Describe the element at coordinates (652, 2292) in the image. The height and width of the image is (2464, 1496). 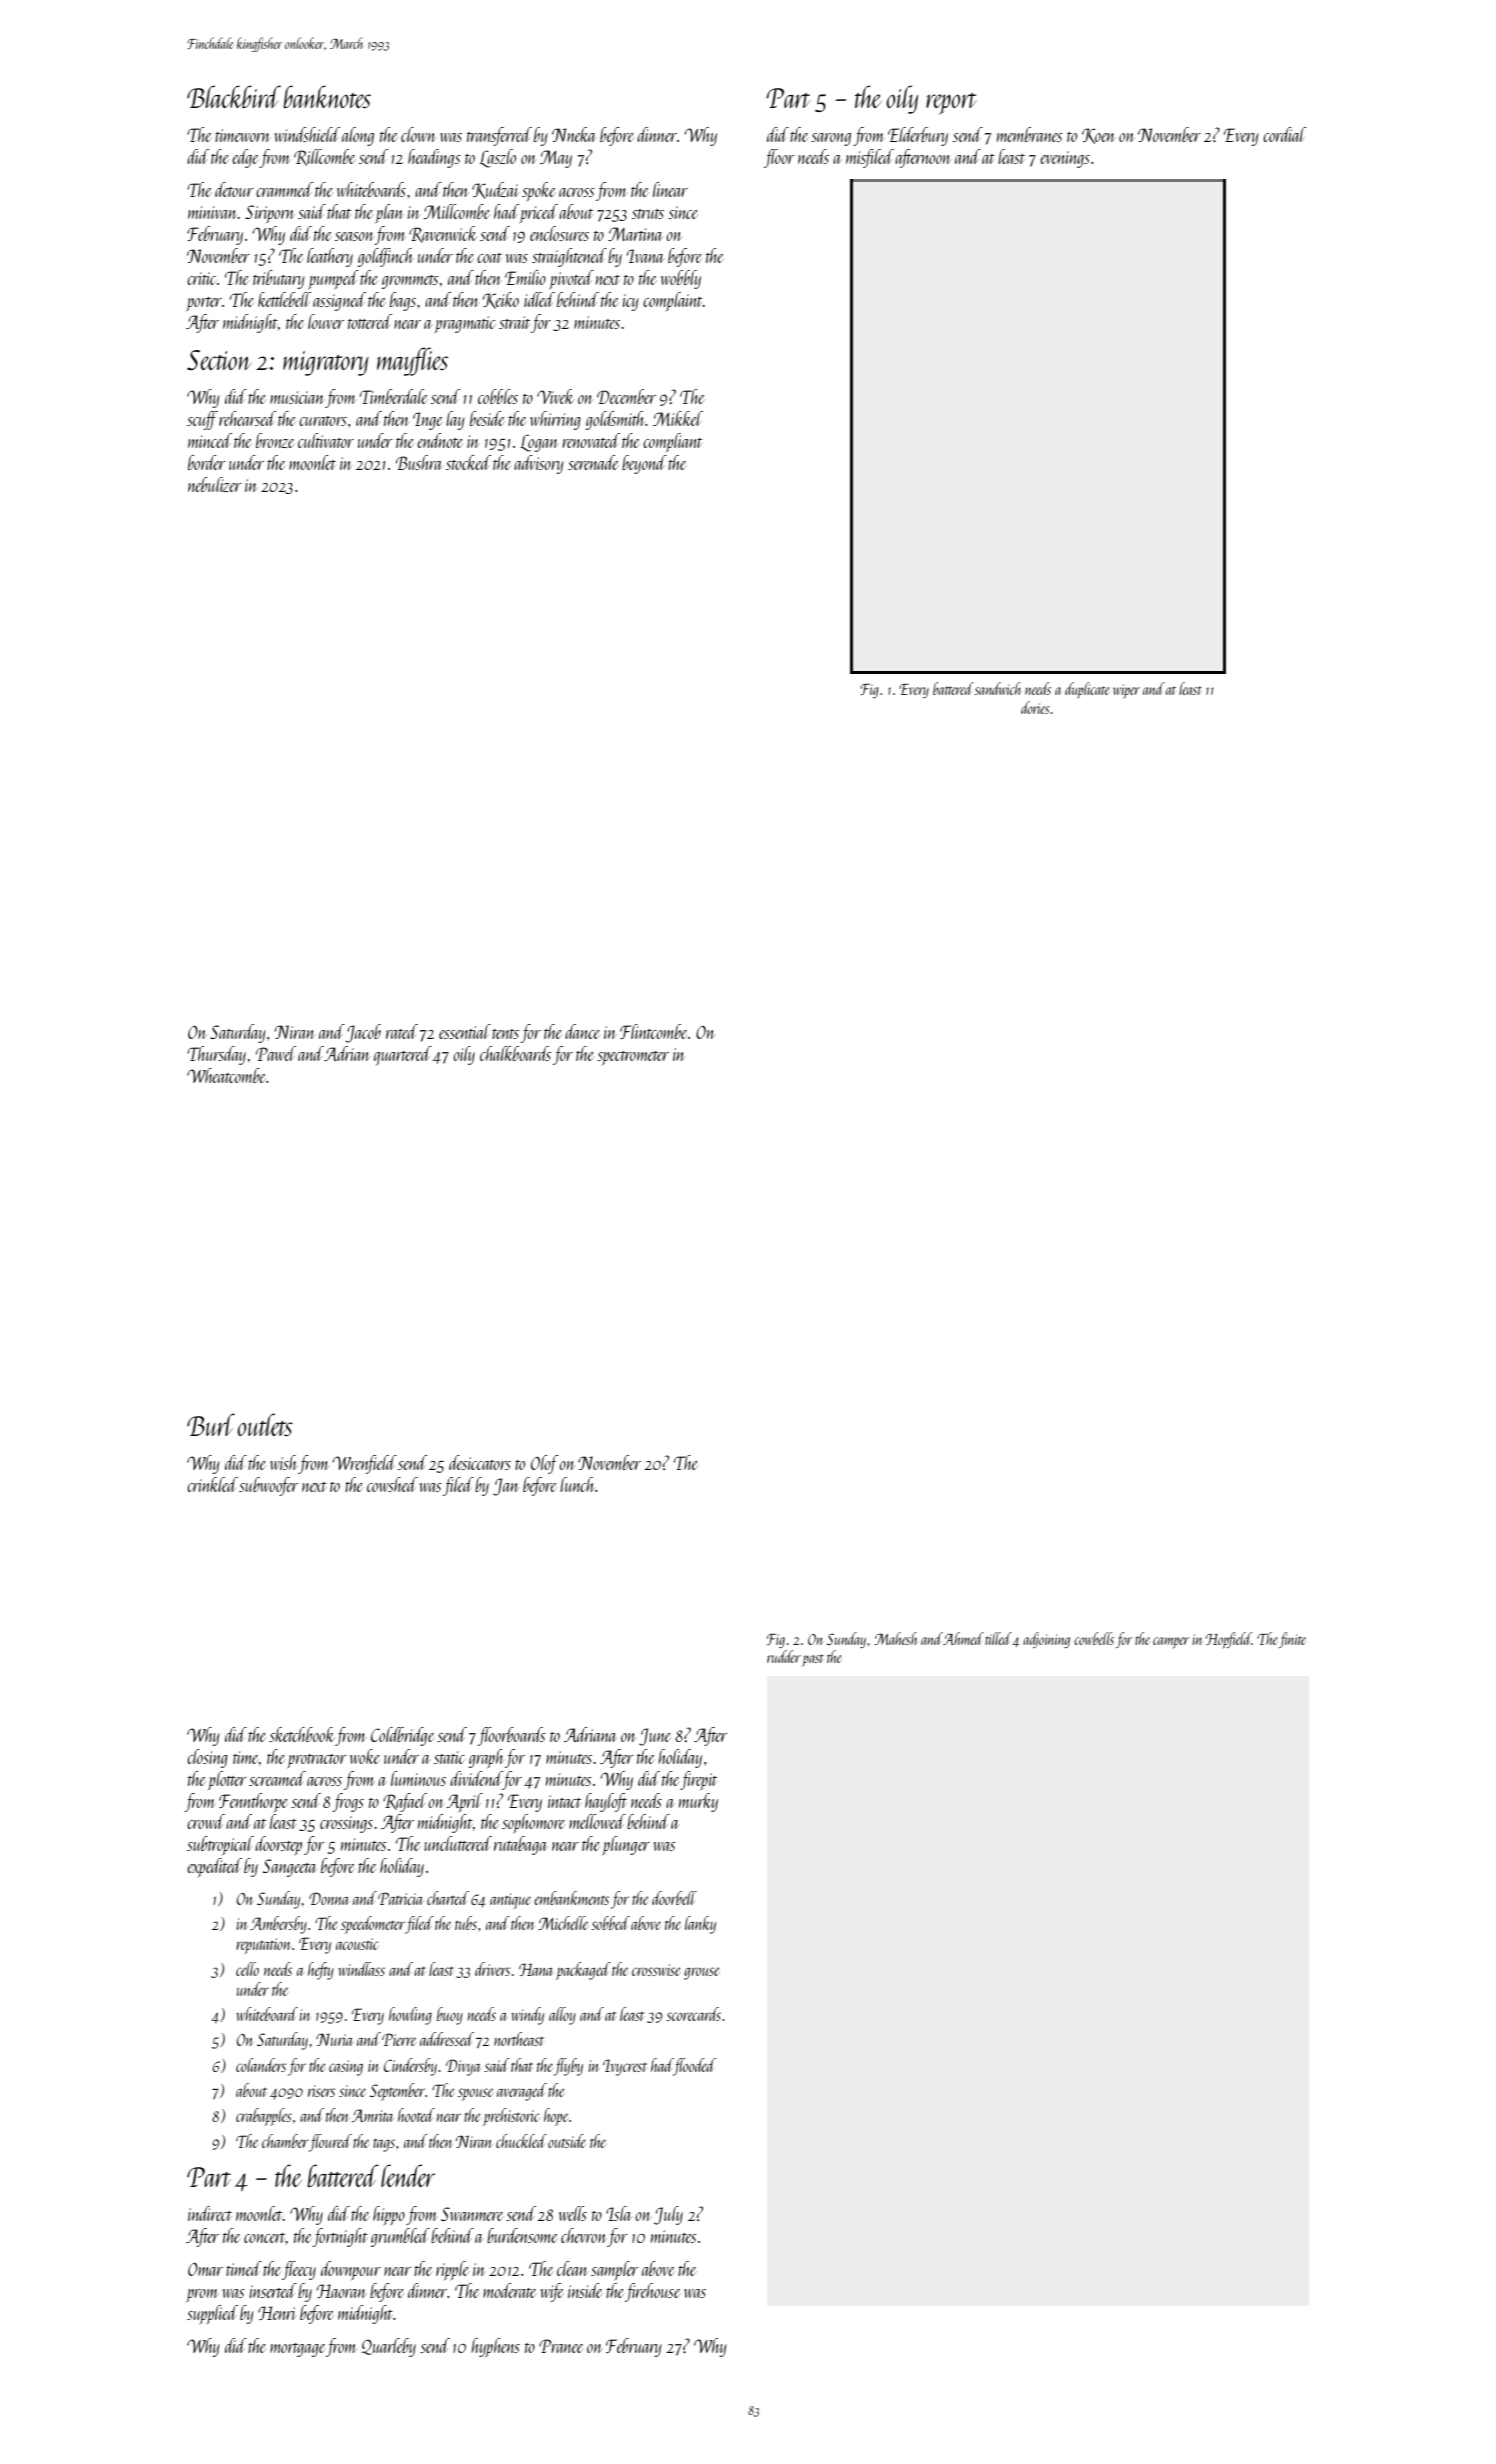
I see `firehouse` at that location.
